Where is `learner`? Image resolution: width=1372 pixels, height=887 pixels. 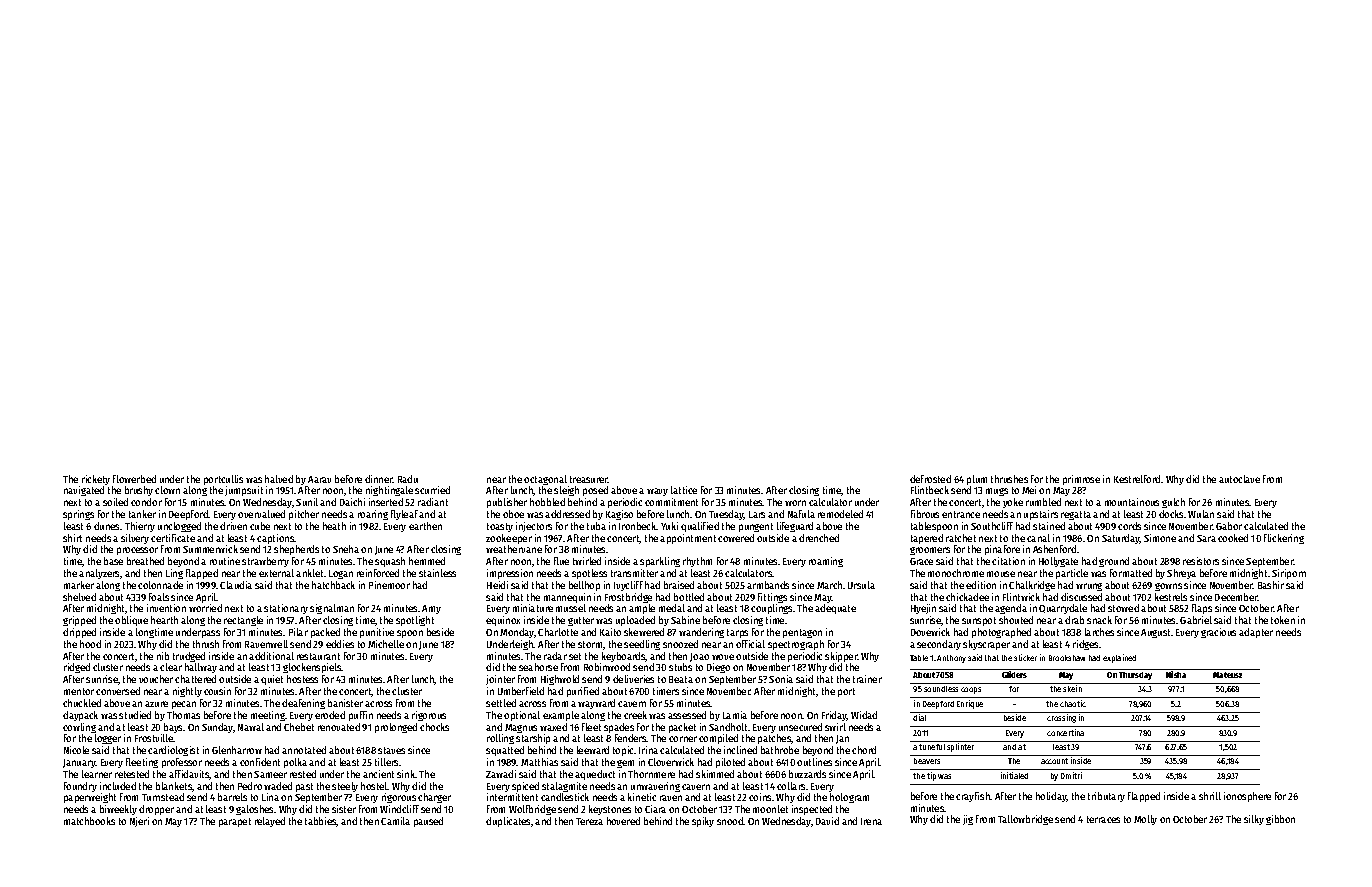 learner is located at coordinates (97, 774).
